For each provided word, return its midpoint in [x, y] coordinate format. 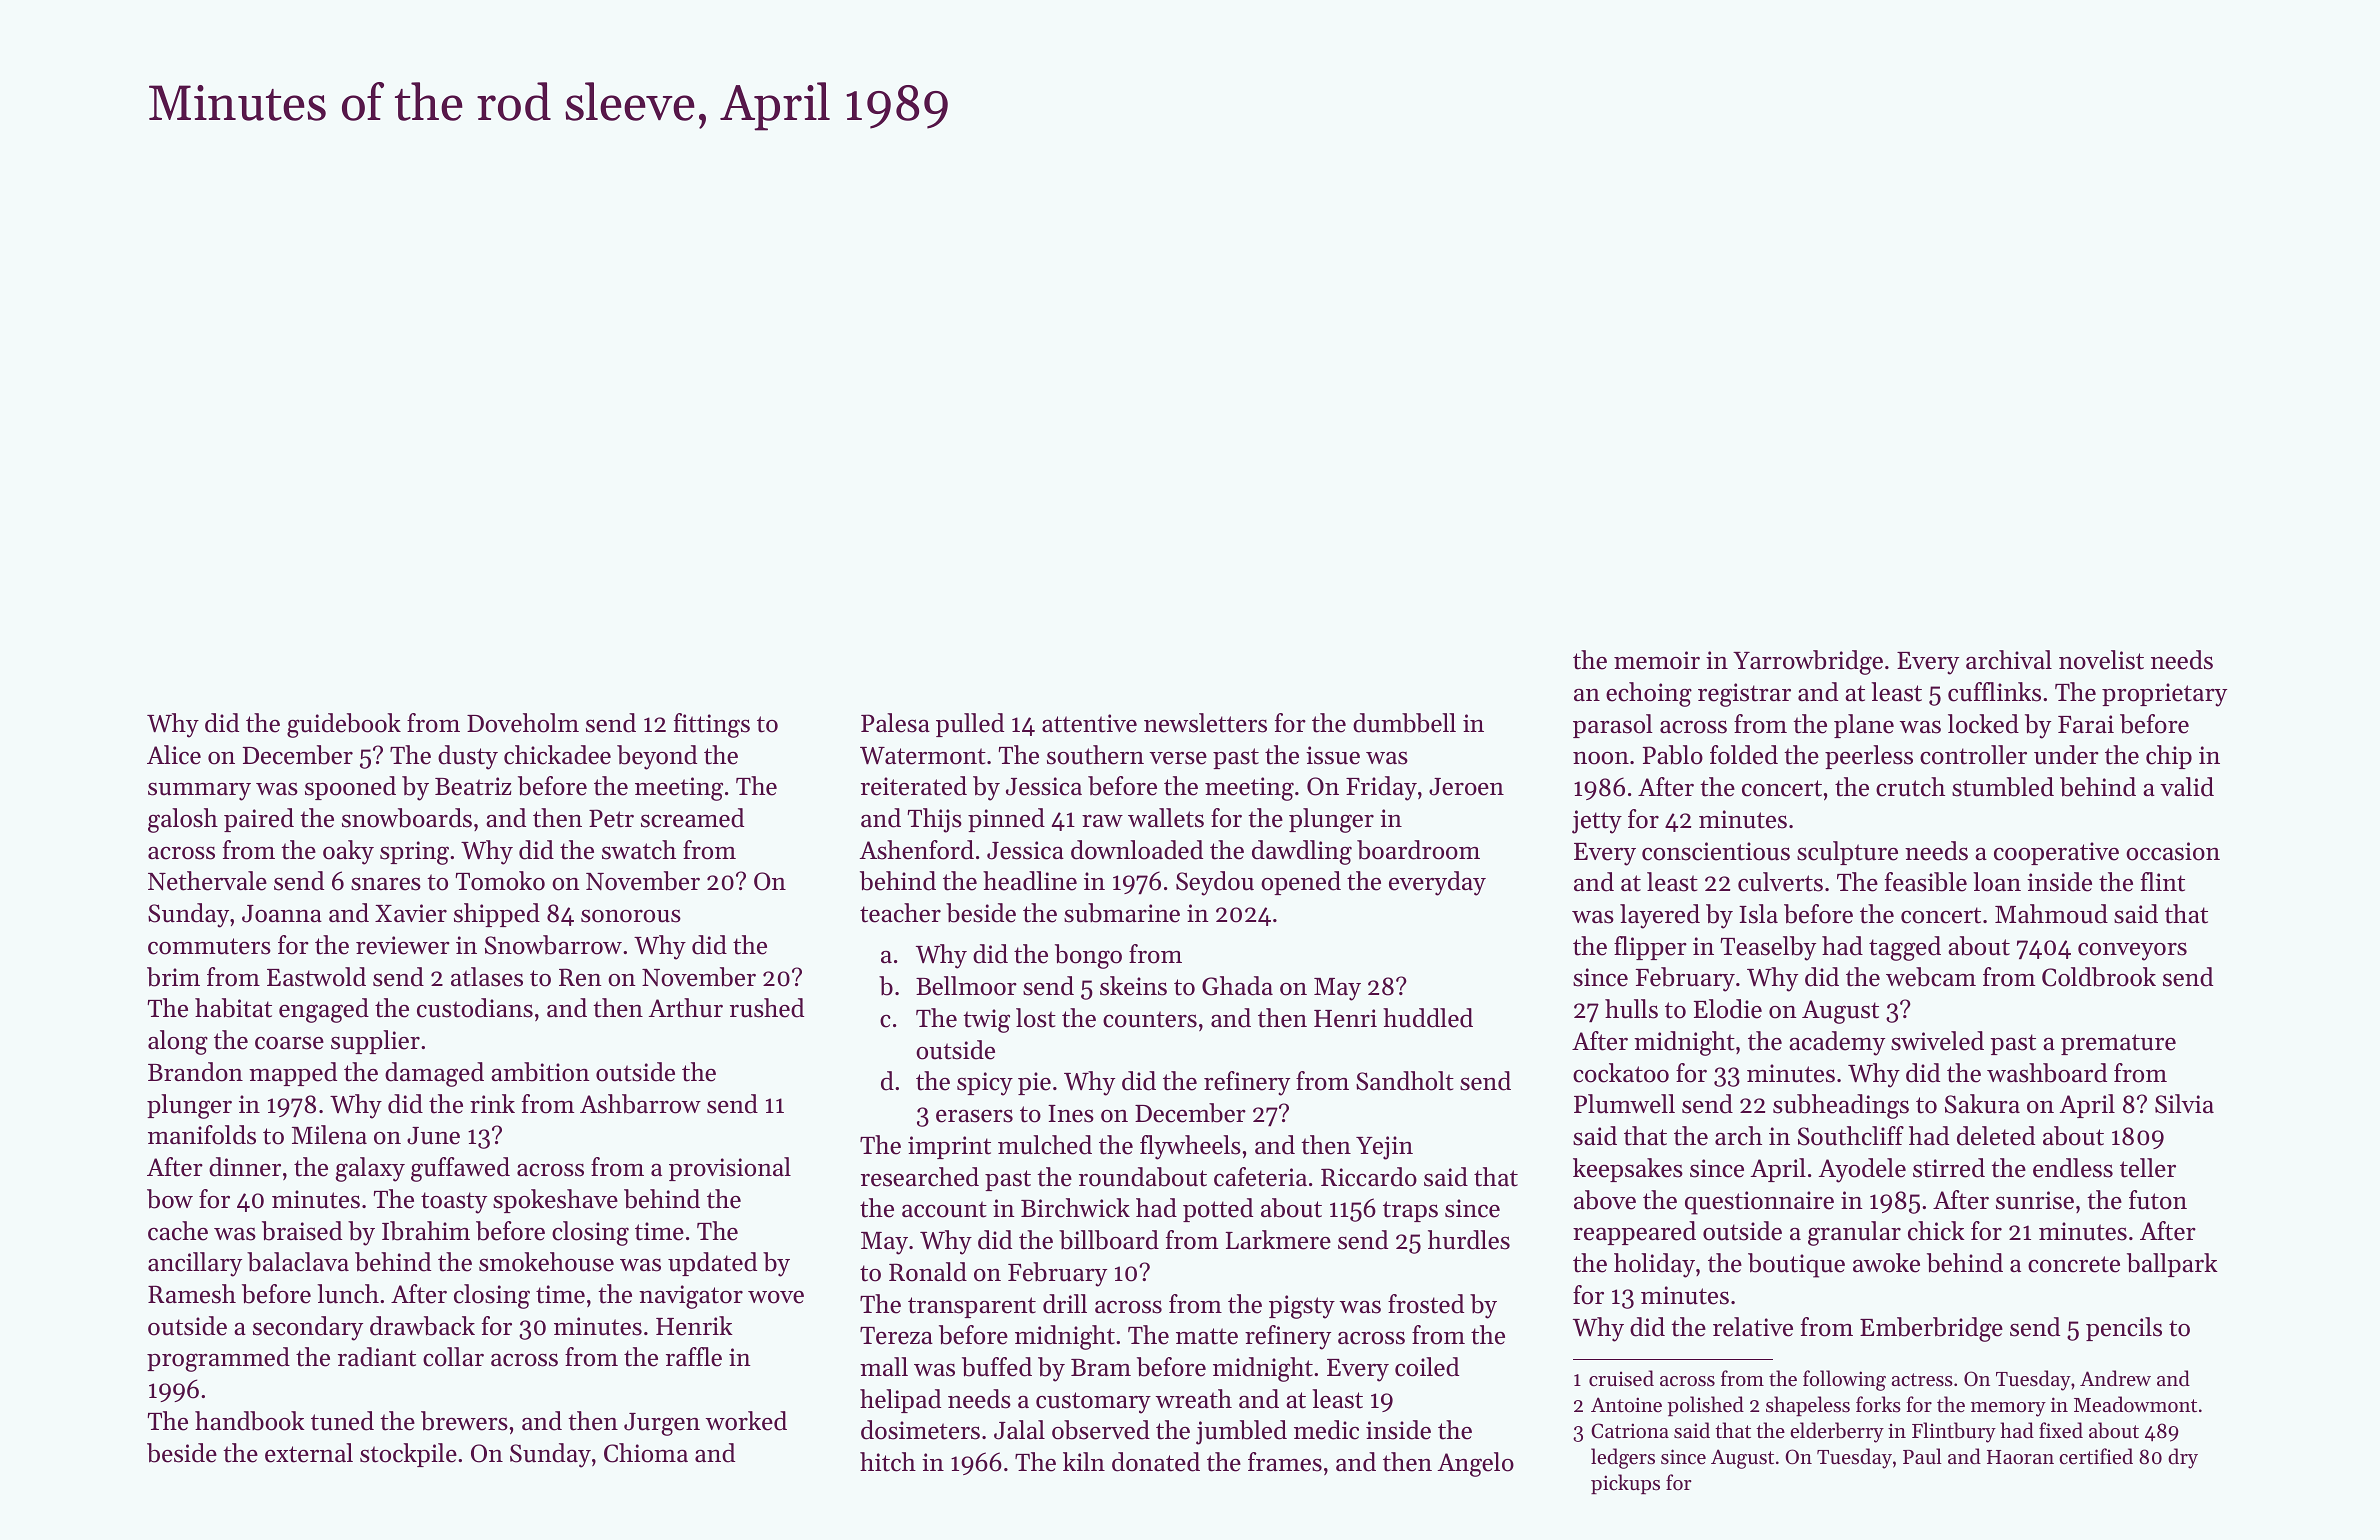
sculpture [1847, 853]
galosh [183, 820]
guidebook [344, 725]
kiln [1084, 1461]
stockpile [408, 1455]
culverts [1780, 882]
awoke [1886, 1263]
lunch [348, 1294]
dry [2183, 1458]
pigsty [1302, 1307]
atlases [487, 977]
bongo [1088, 956]
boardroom [1418, 850]
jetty [1597, 822]
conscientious [1716, 851]
